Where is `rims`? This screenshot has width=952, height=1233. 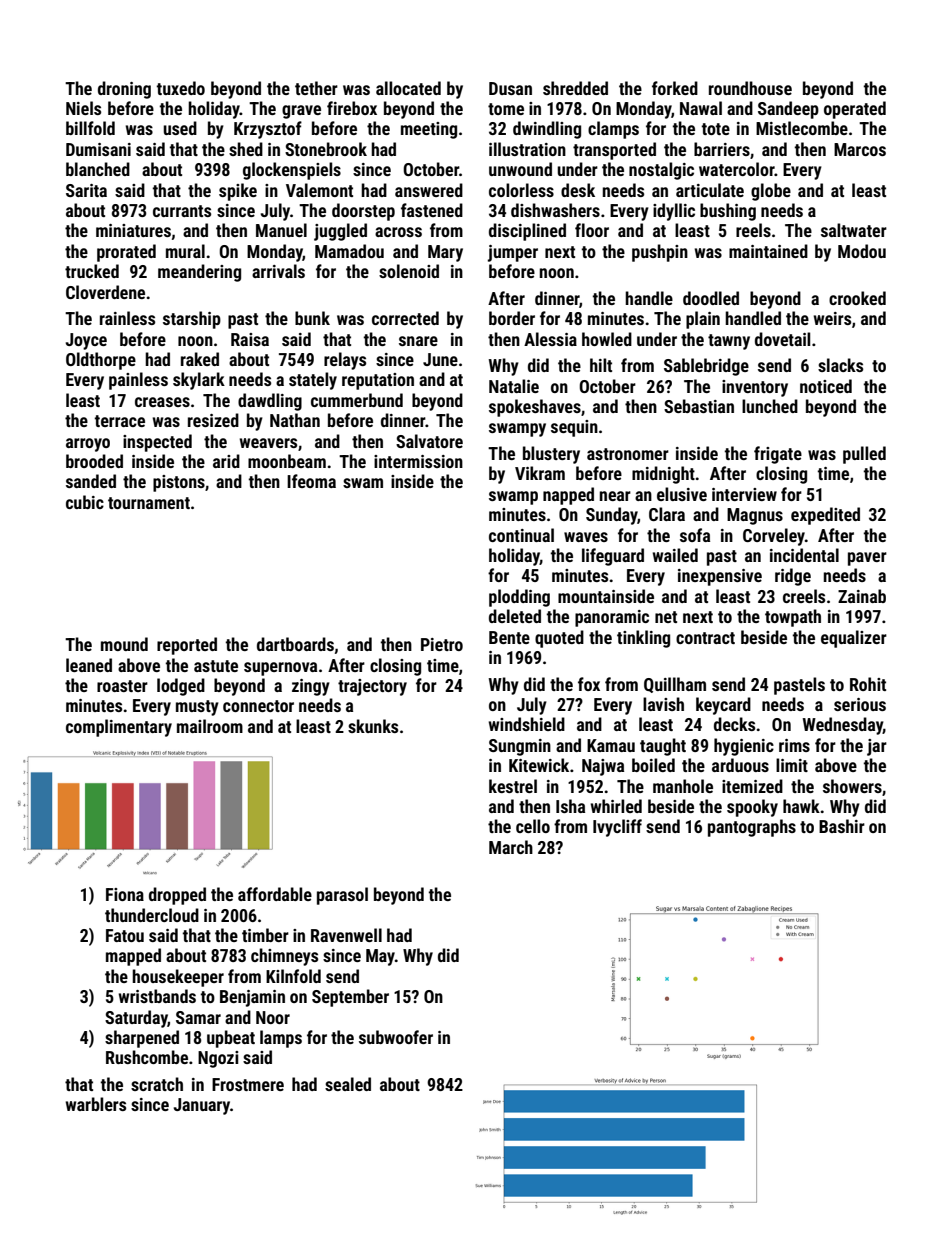
rims is located at coordinates (794, 745).
